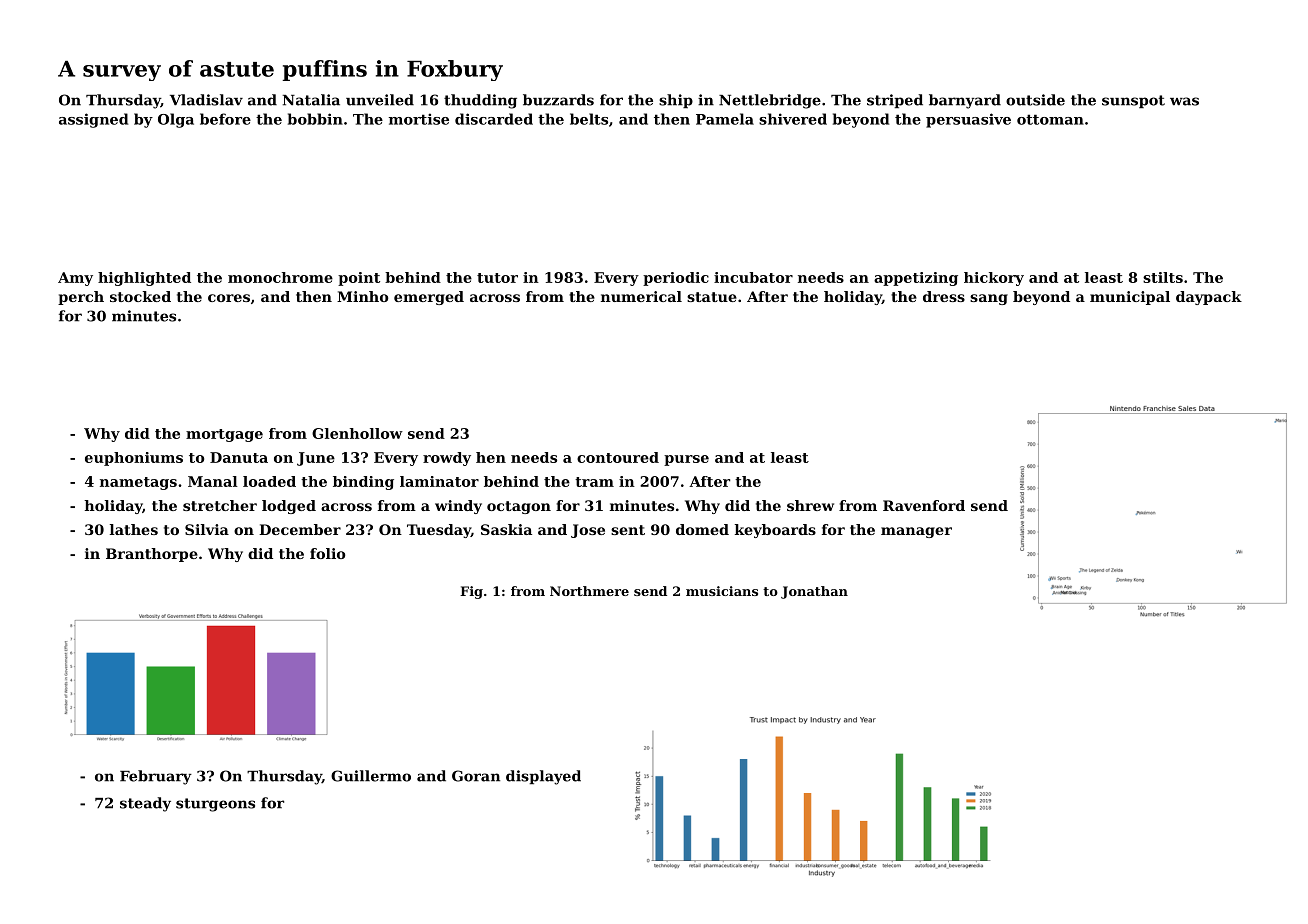 Image resolution: width=1308 pixels, height=924 pixels. Describe the element at coordinates (924, 505) in the document. I see `Ravenford` at that location.
